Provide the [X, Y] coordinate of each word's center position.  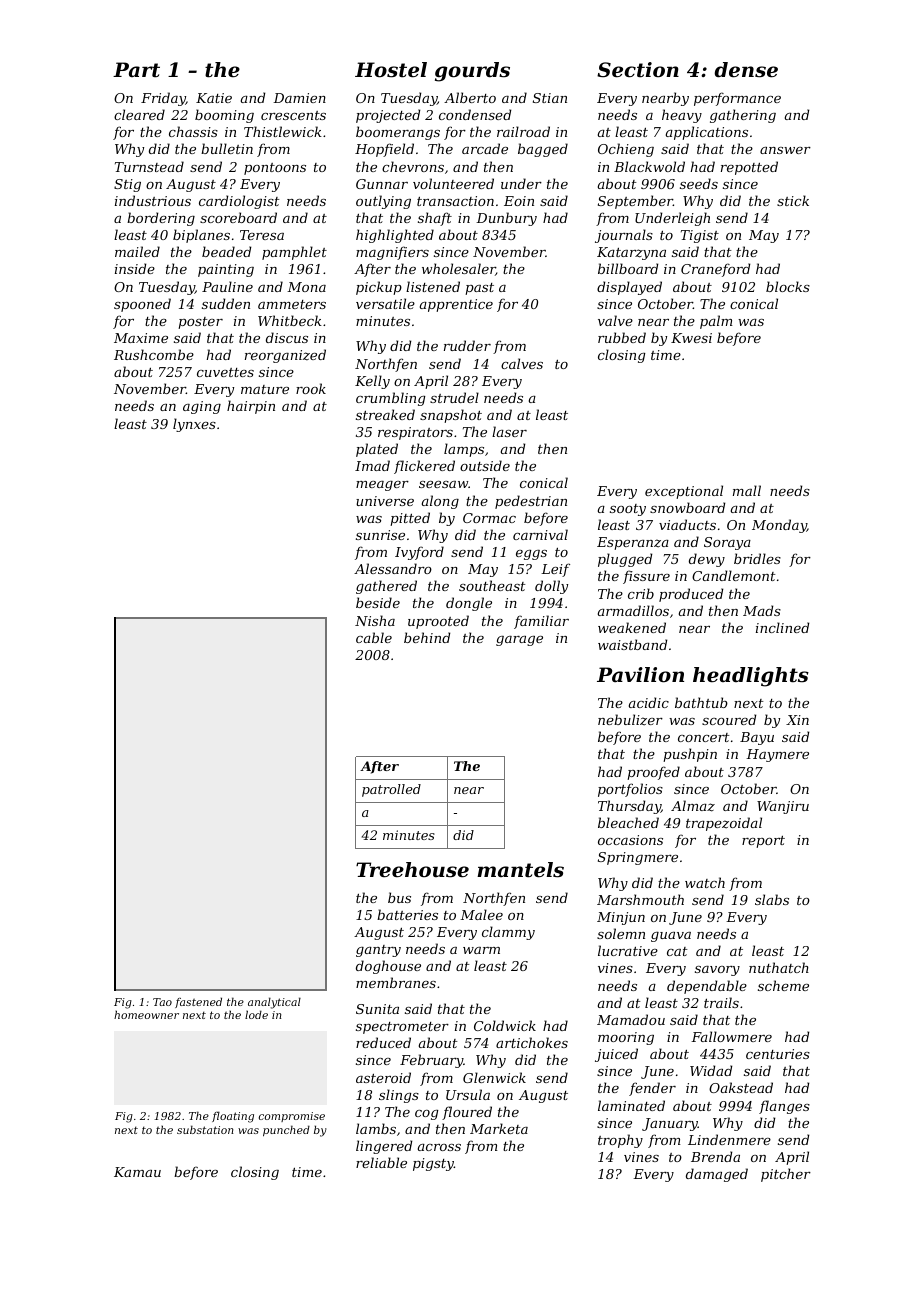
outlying [383, 202]
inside [135, 268]
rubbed [622, 337]
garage [519, 641]
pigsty [433, 1164]
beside [378, 602]
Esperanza [633, 543]
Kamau [137, 1172]
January [670, 1124]
